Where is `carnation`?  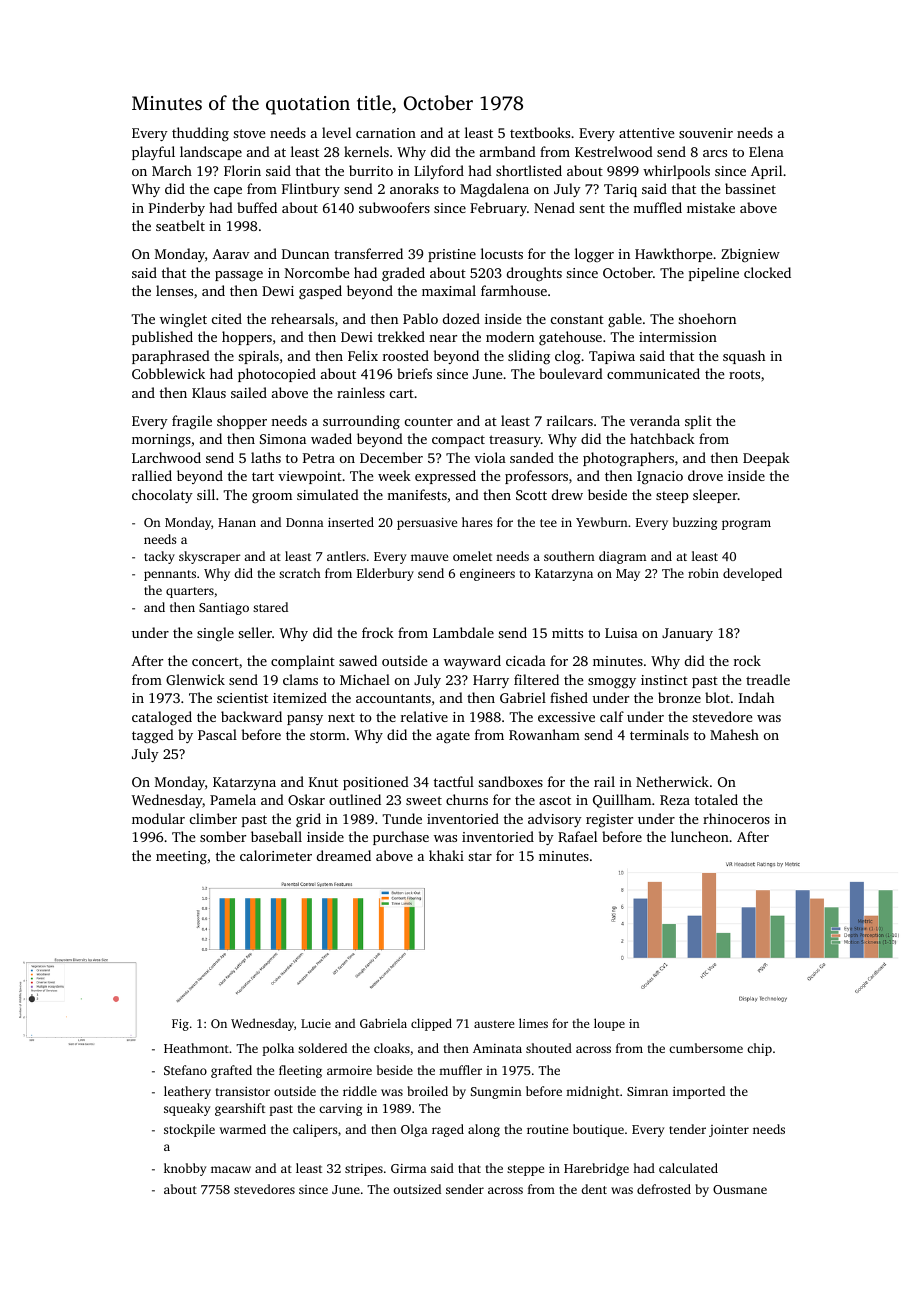 carnation is located at coordinates (386, 133).
